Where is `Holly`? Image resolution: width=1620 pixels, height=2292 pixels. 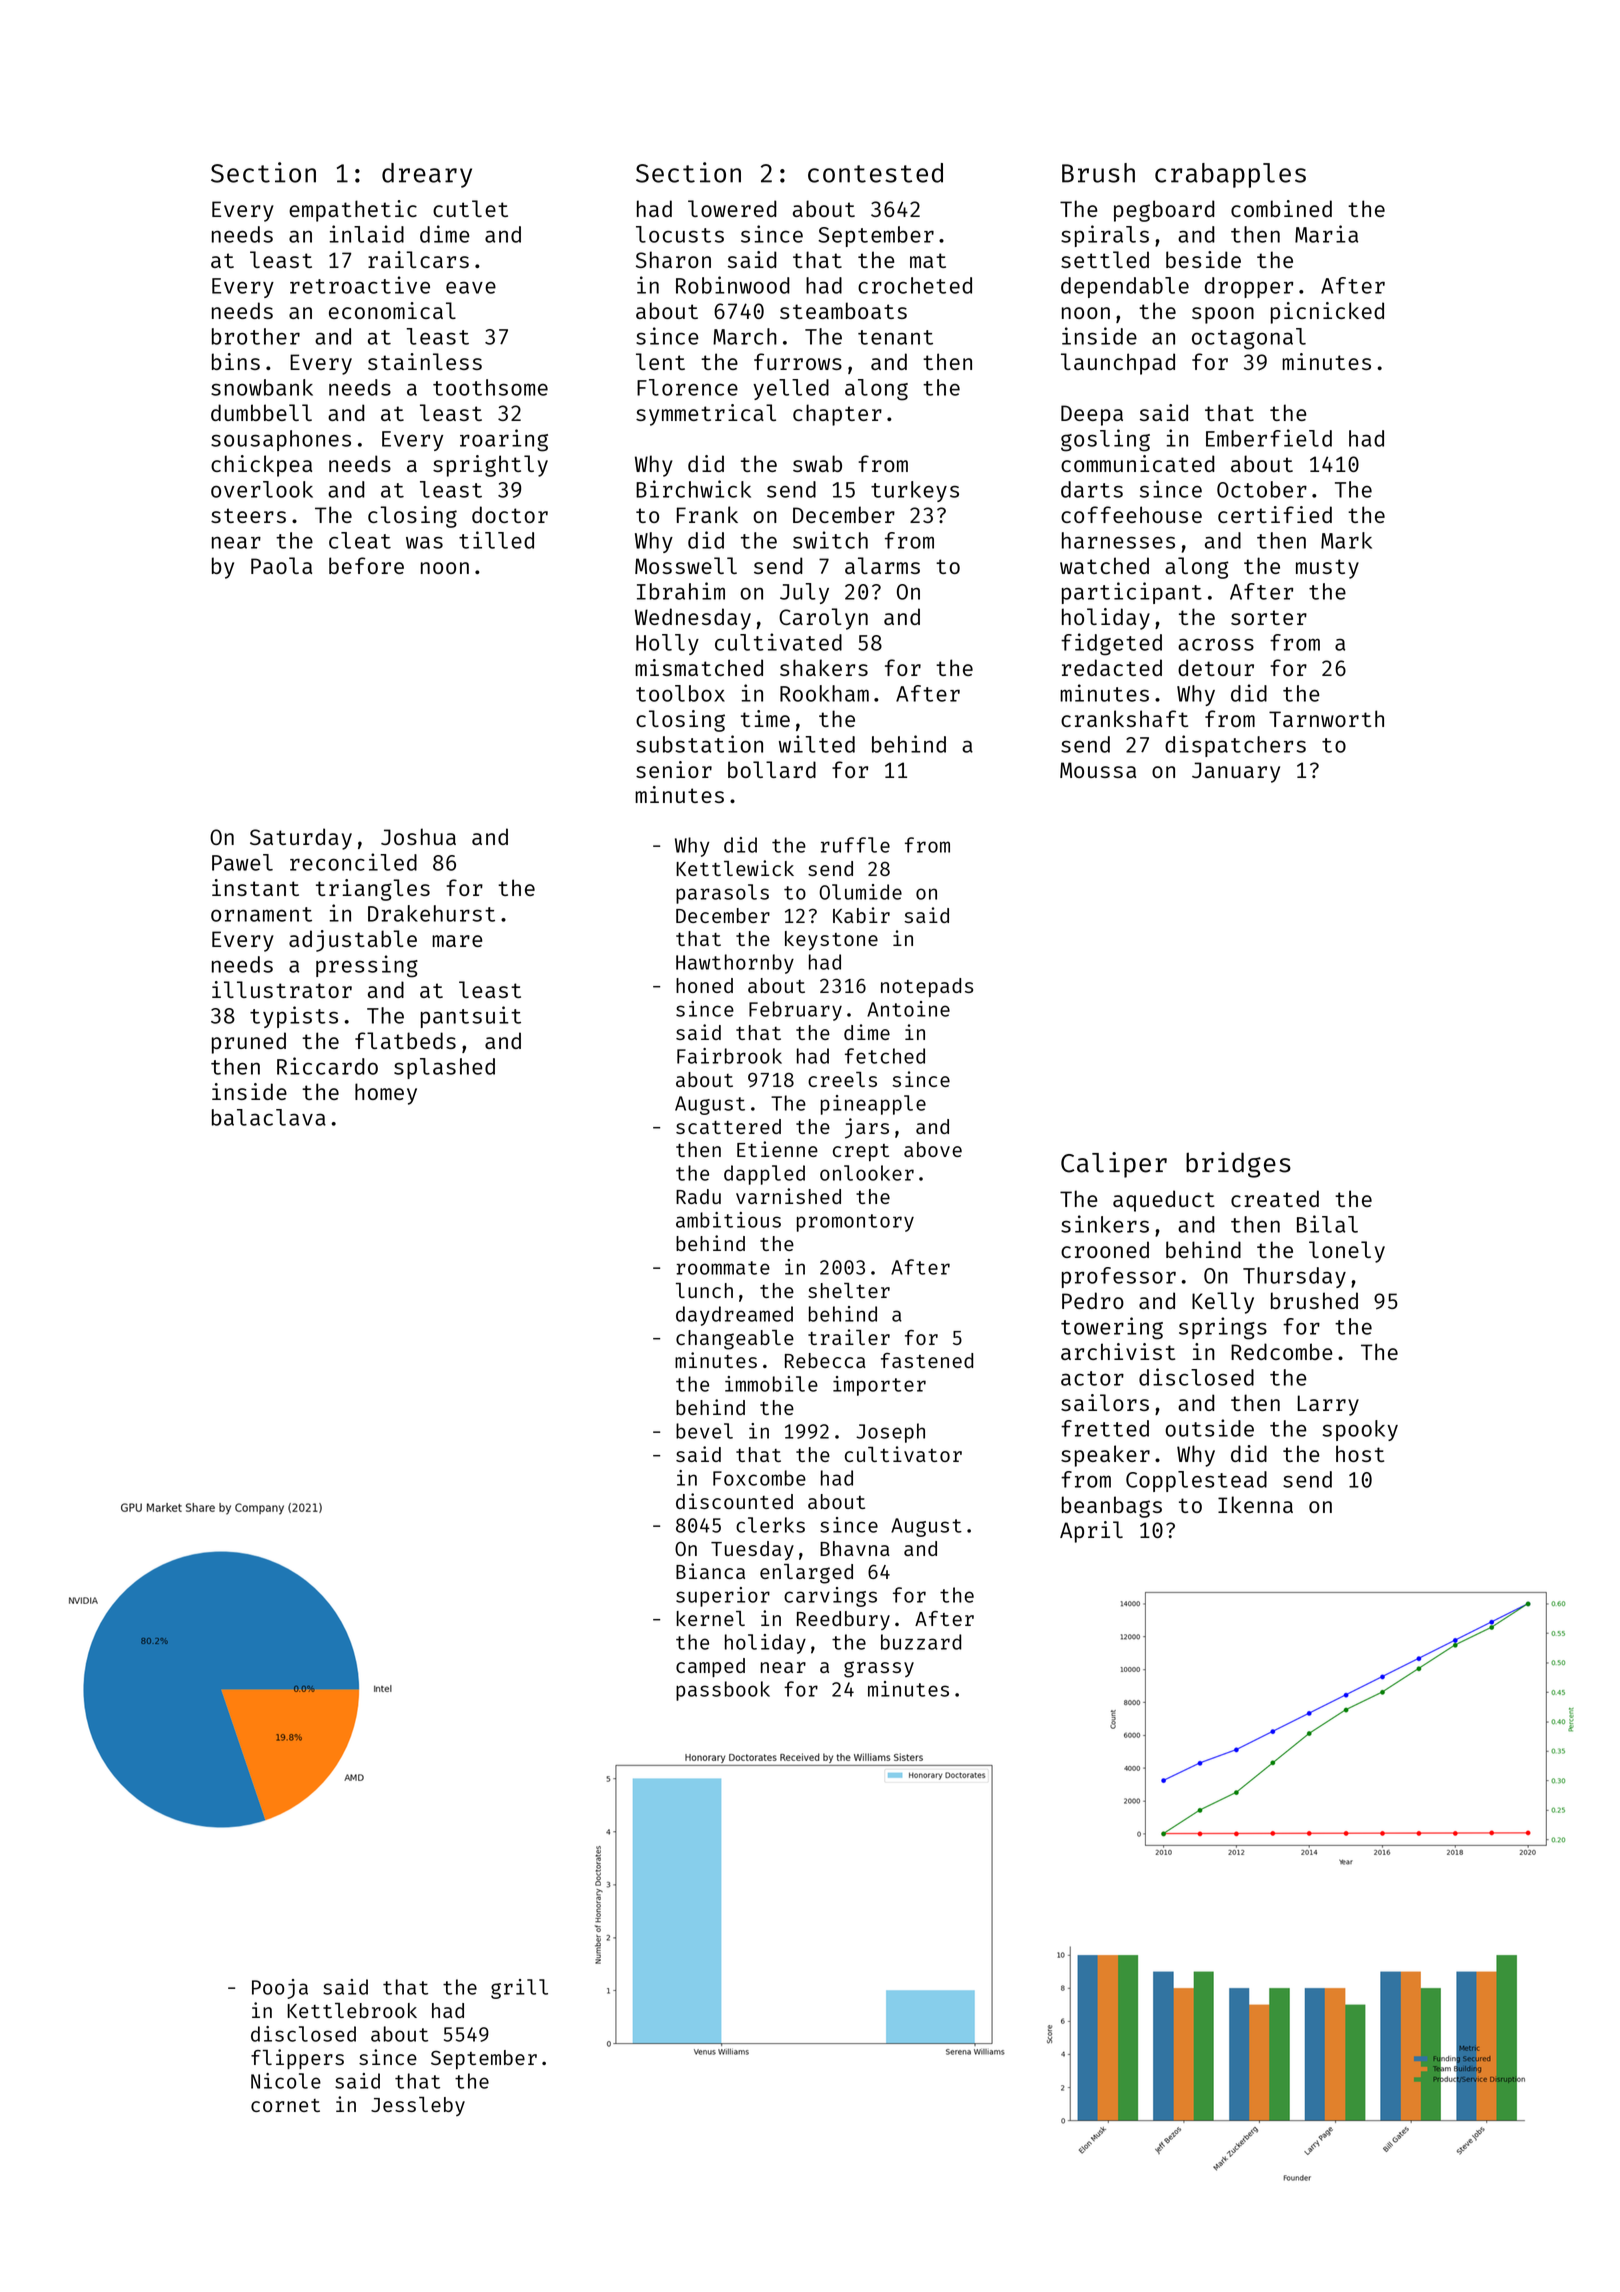
Holly is located at coordinates (667, 644).
